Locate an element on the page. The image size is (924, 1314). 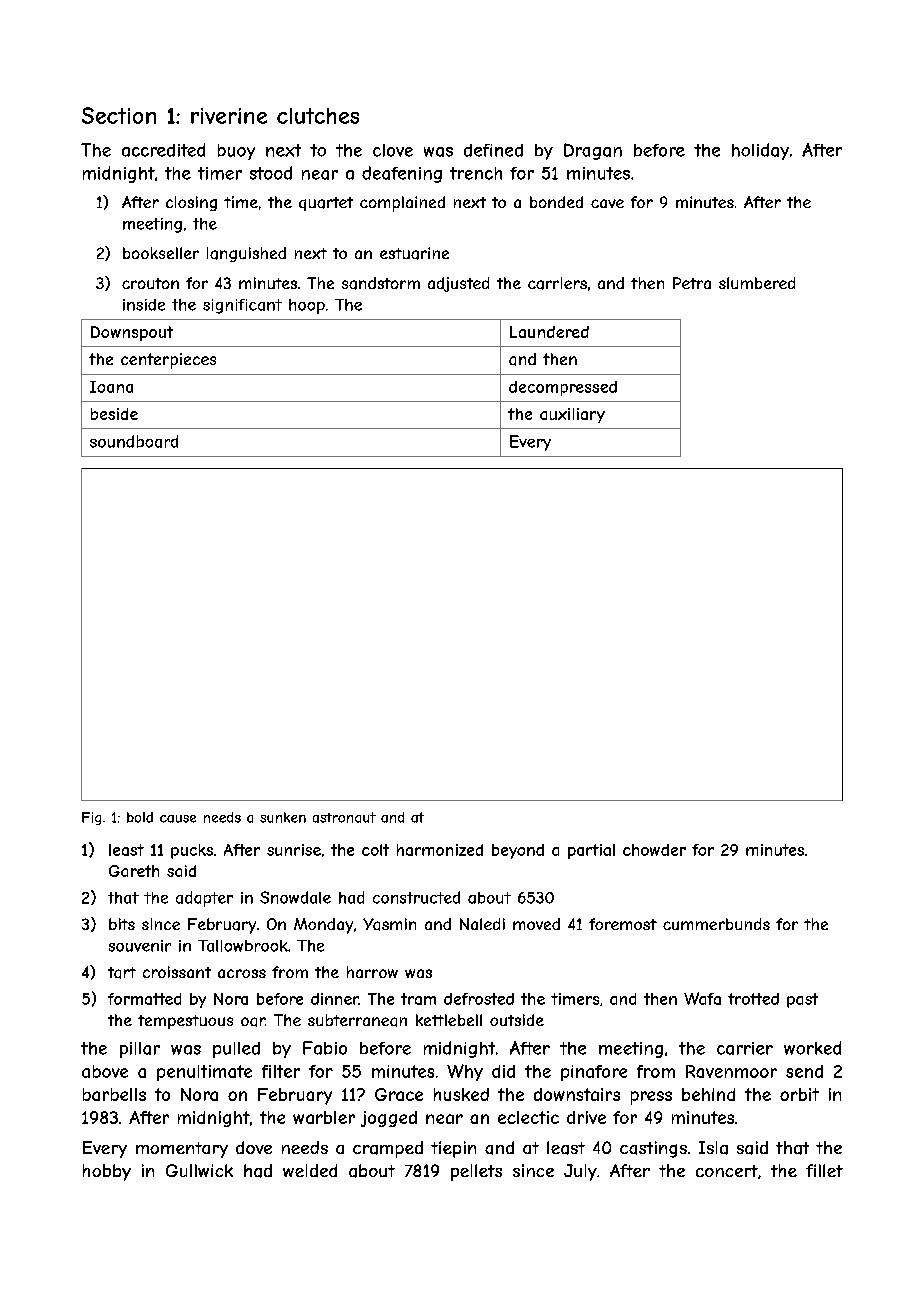
July is located at coordinates (580, 1172).
